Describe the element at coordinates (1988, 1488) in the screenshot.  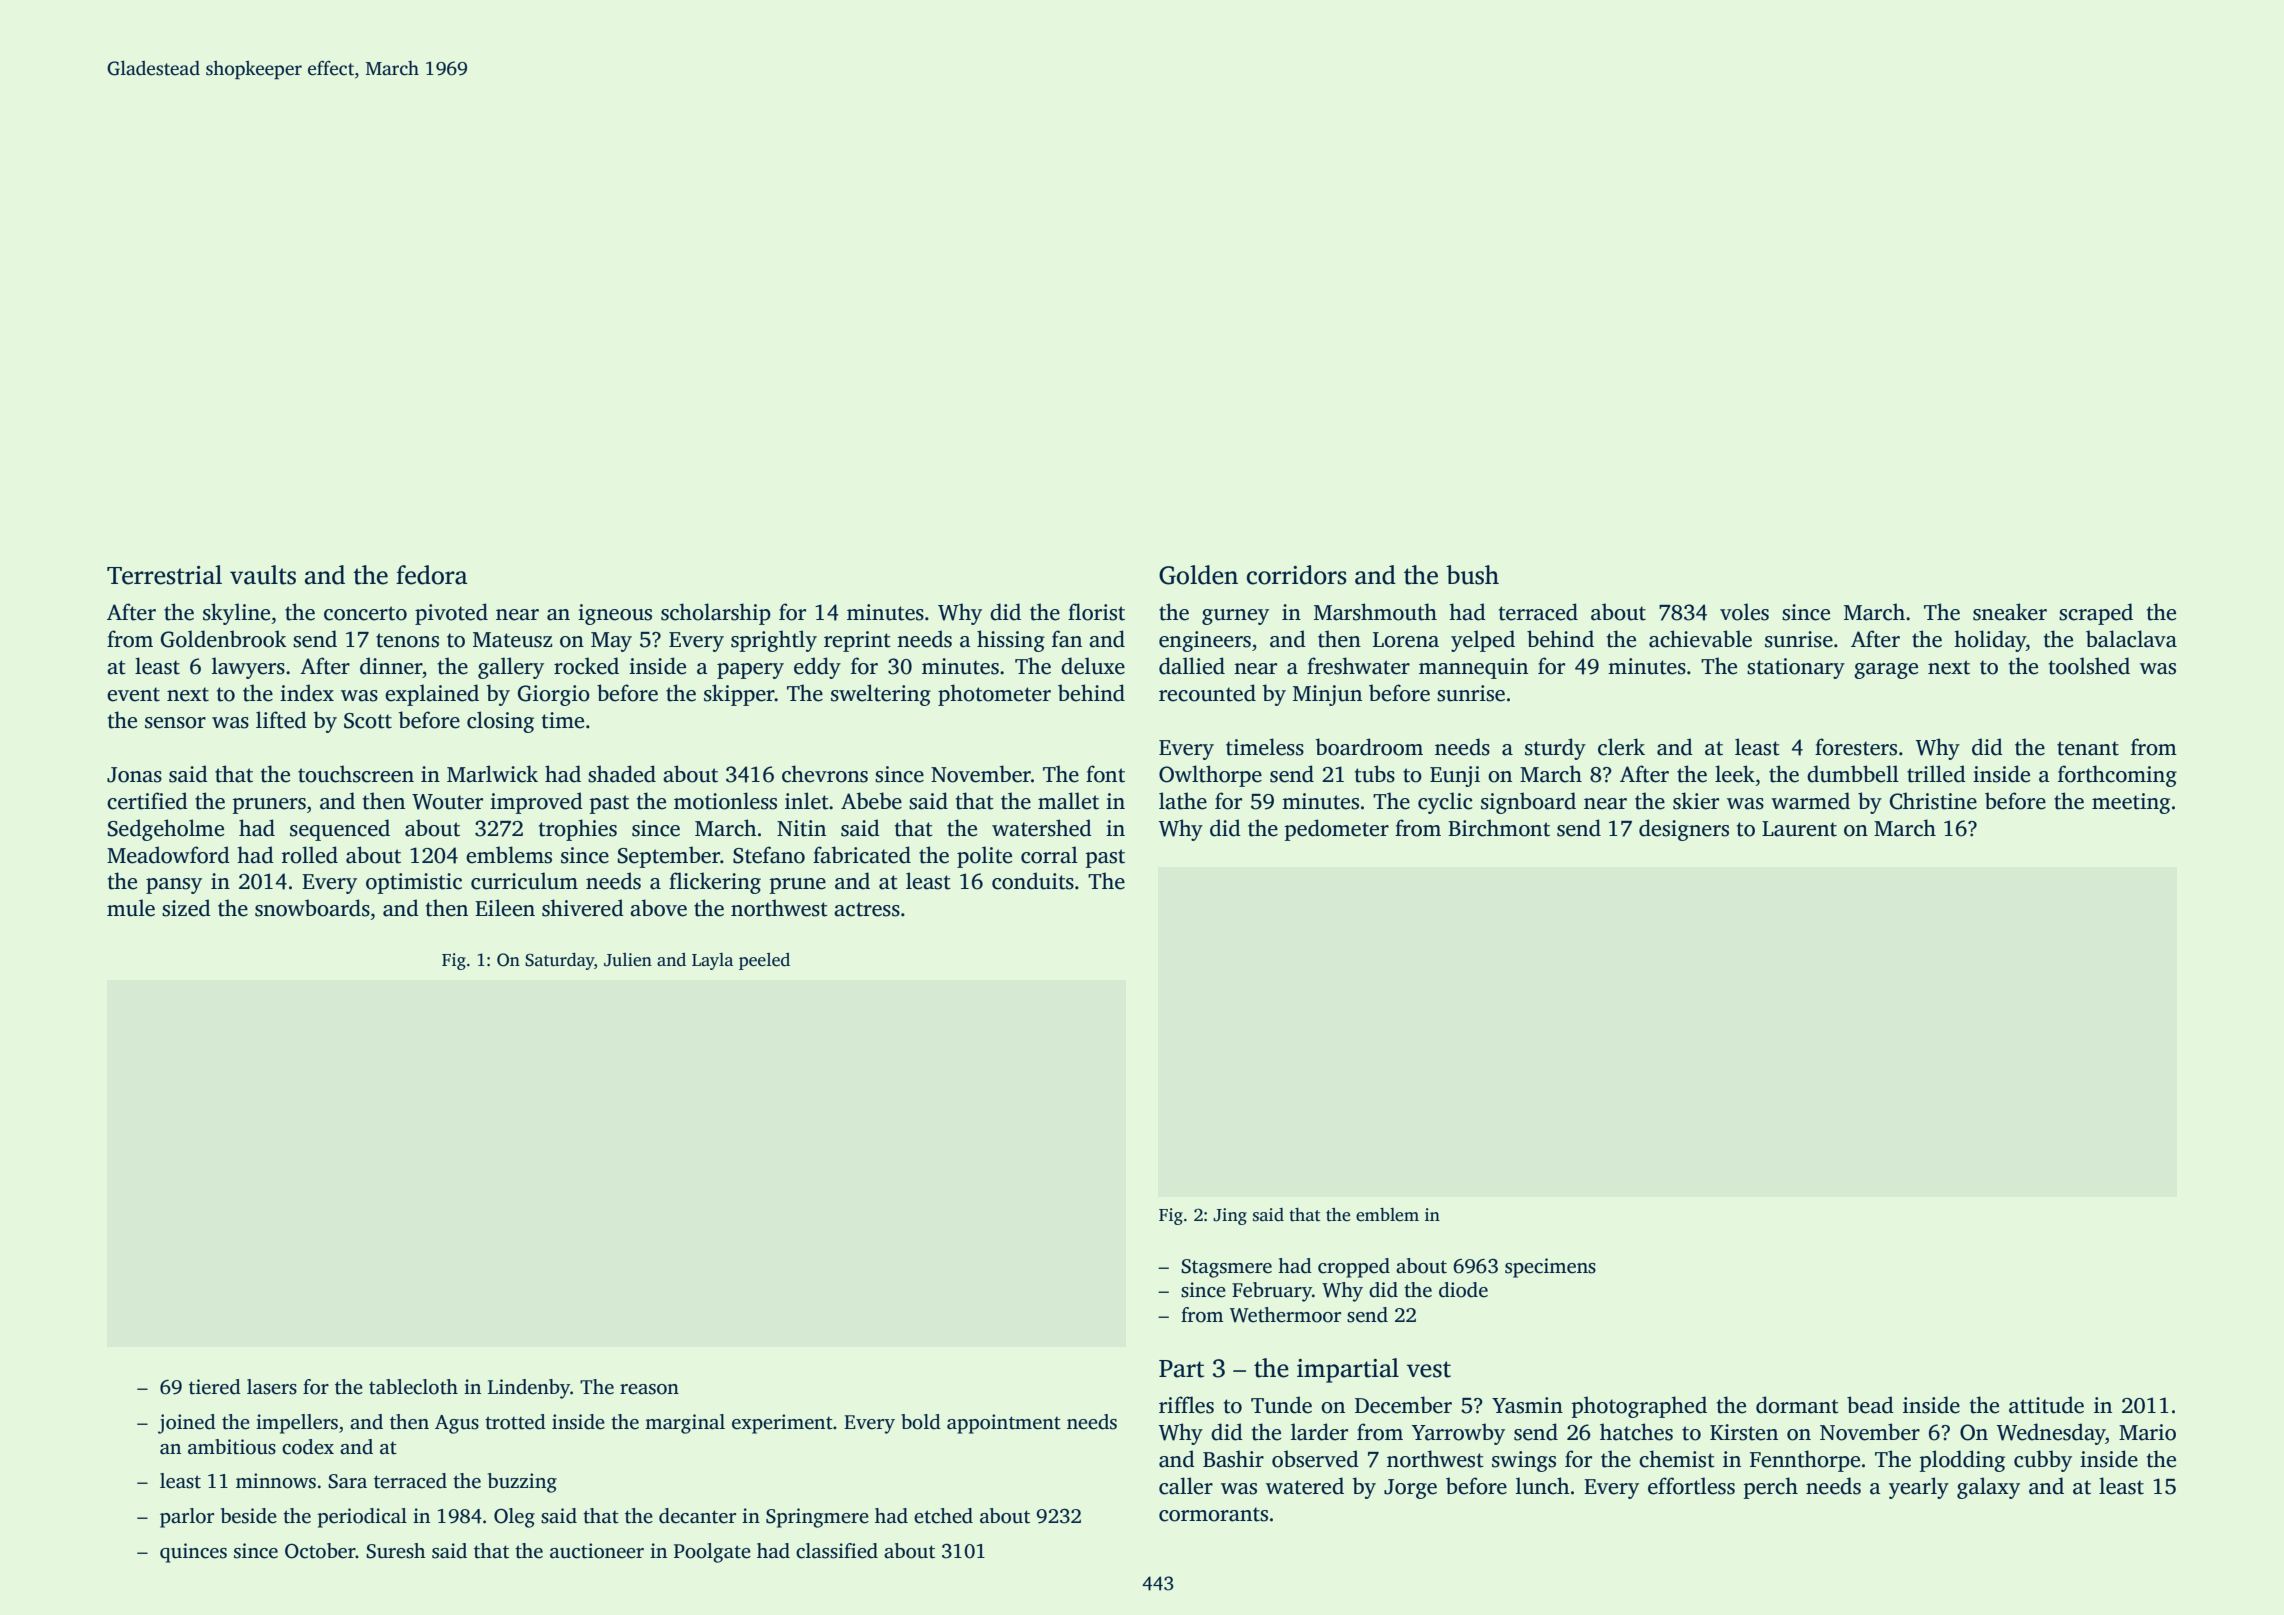
I see `galaxy` at that location.
